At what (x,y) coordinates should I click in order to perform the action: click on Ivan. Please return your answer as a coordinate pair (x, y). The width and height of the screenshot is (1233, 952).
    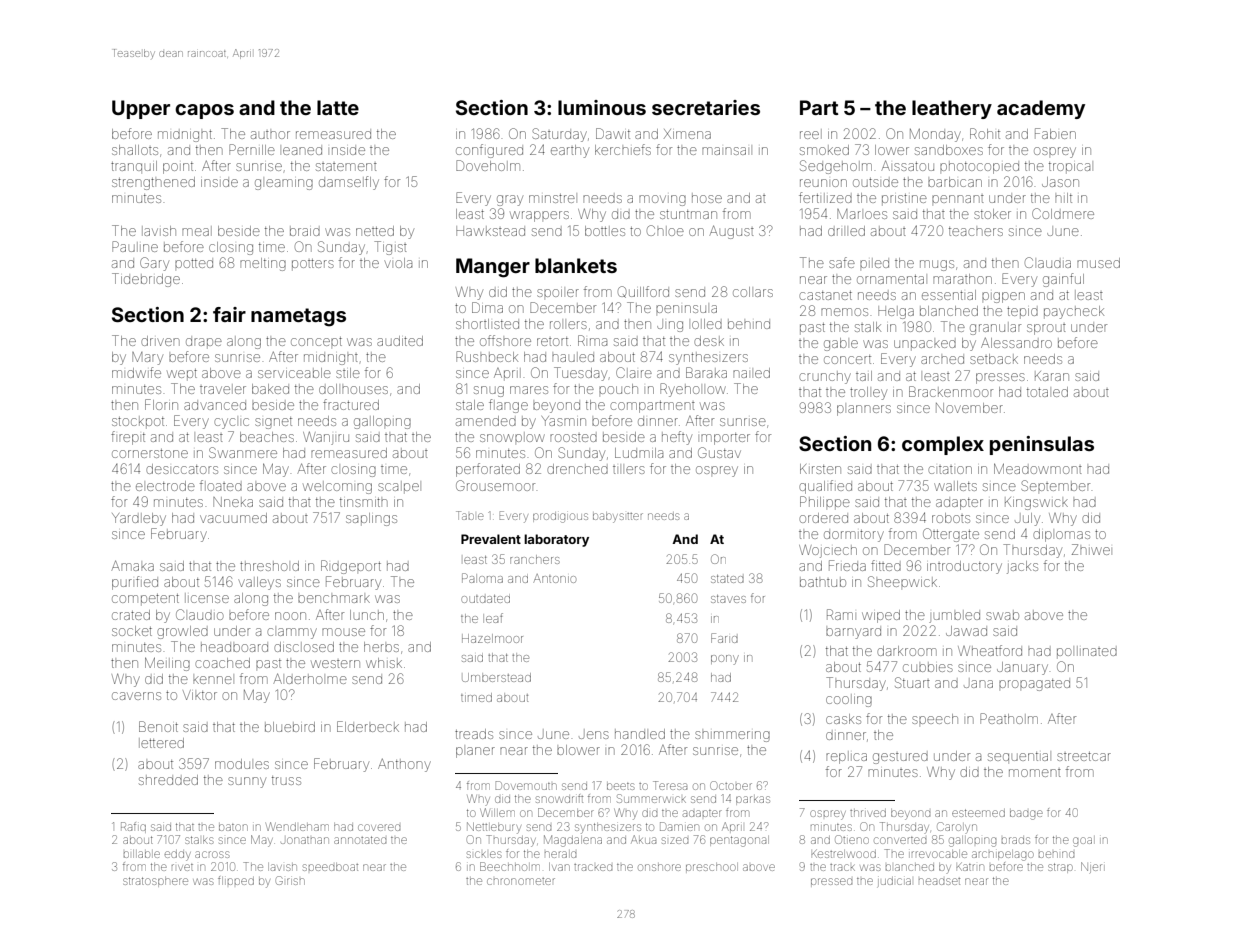
    Looking at the image, I should click on (559, 867).
